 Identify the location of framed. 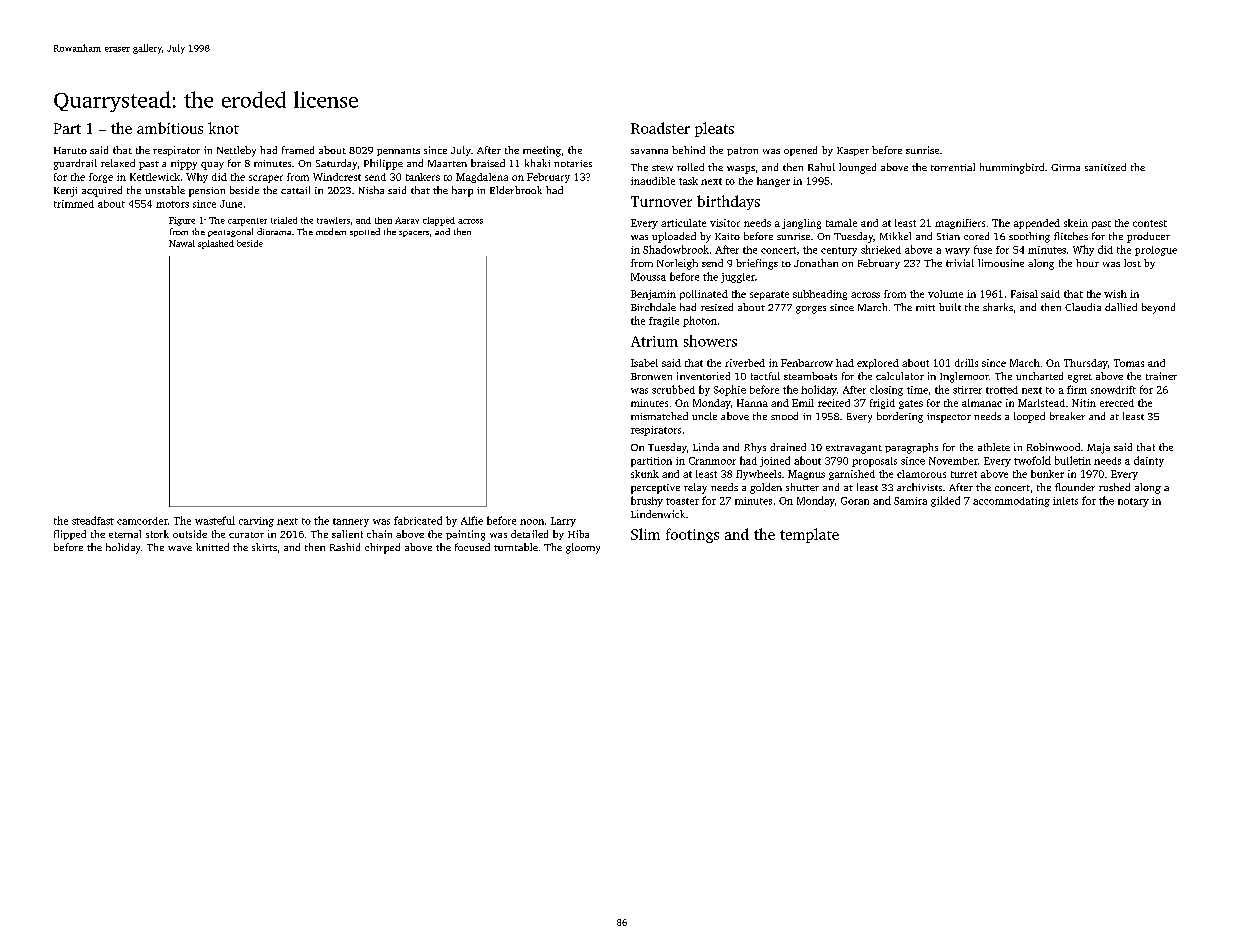
(298, 150).
